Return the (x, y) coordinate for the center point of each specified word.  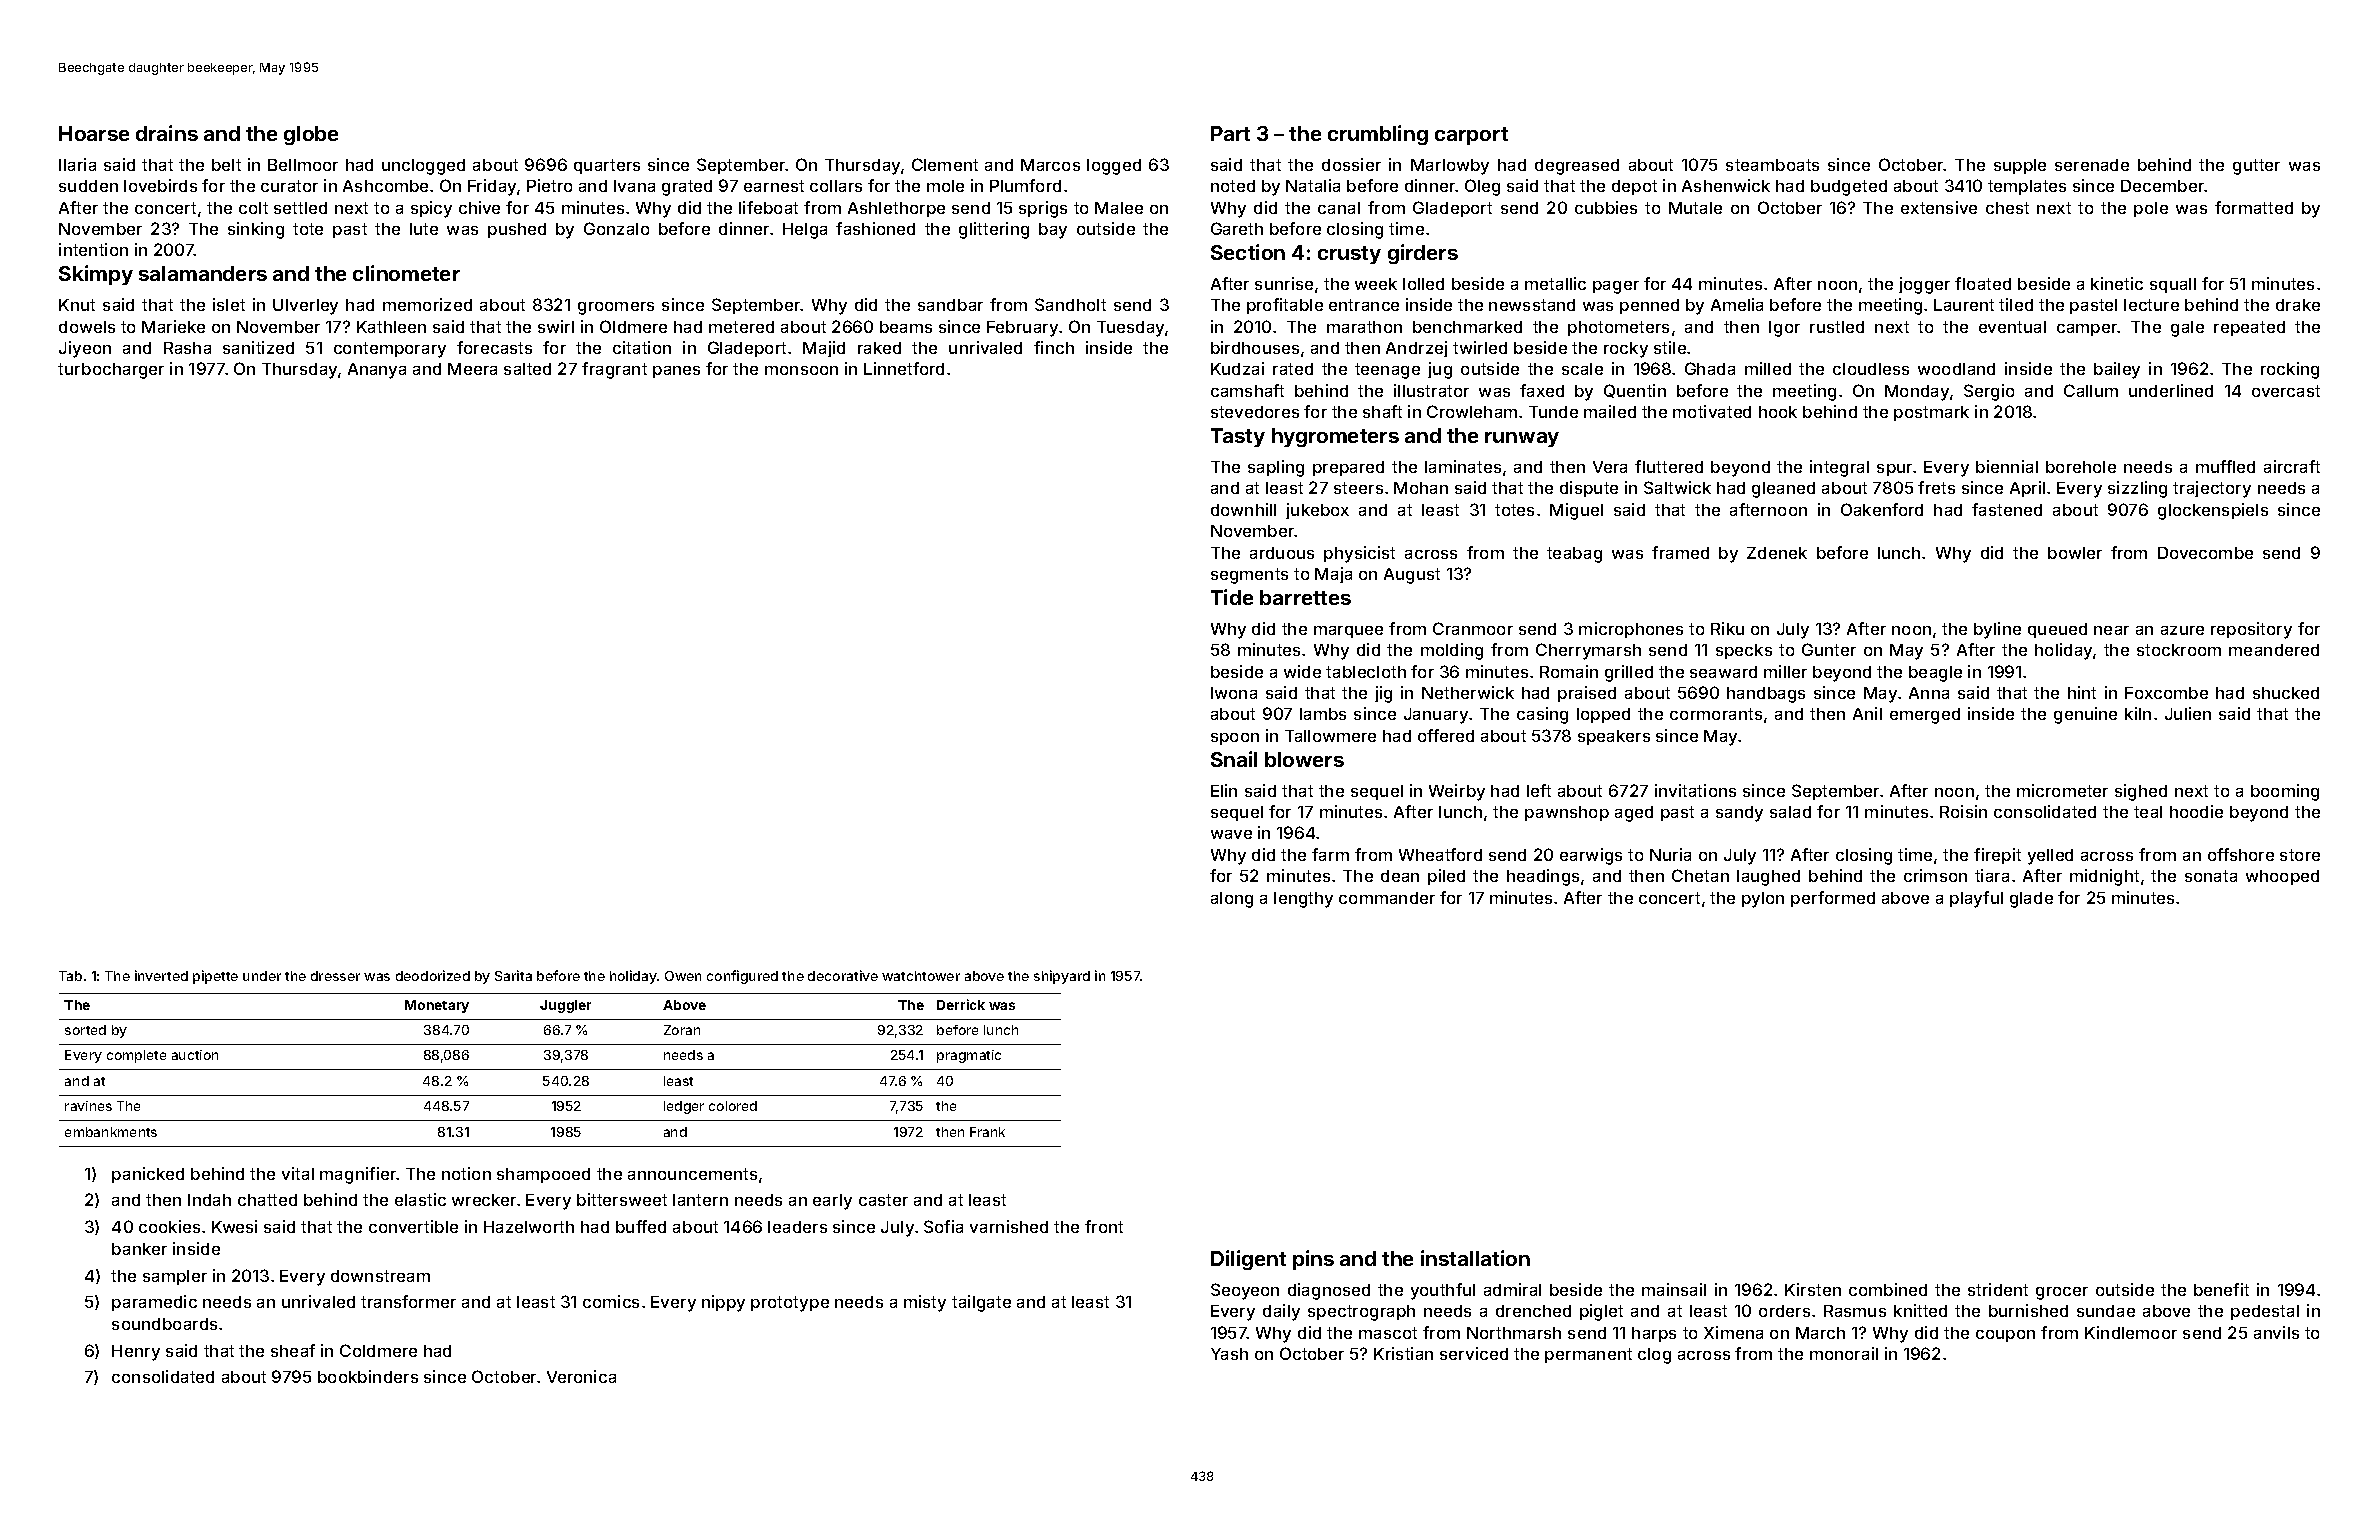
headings (1543, 877)
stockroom (2179, 650)
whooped (2282, 877)
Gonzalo (616, 228)
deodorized (433, 975)
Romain (1569, 671)
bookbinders (368, 1376)
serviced (1474, 1353)
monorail (1844, 1353)
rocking (2290, 370)
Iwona (1234, 693)
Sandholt (1070, 304)
